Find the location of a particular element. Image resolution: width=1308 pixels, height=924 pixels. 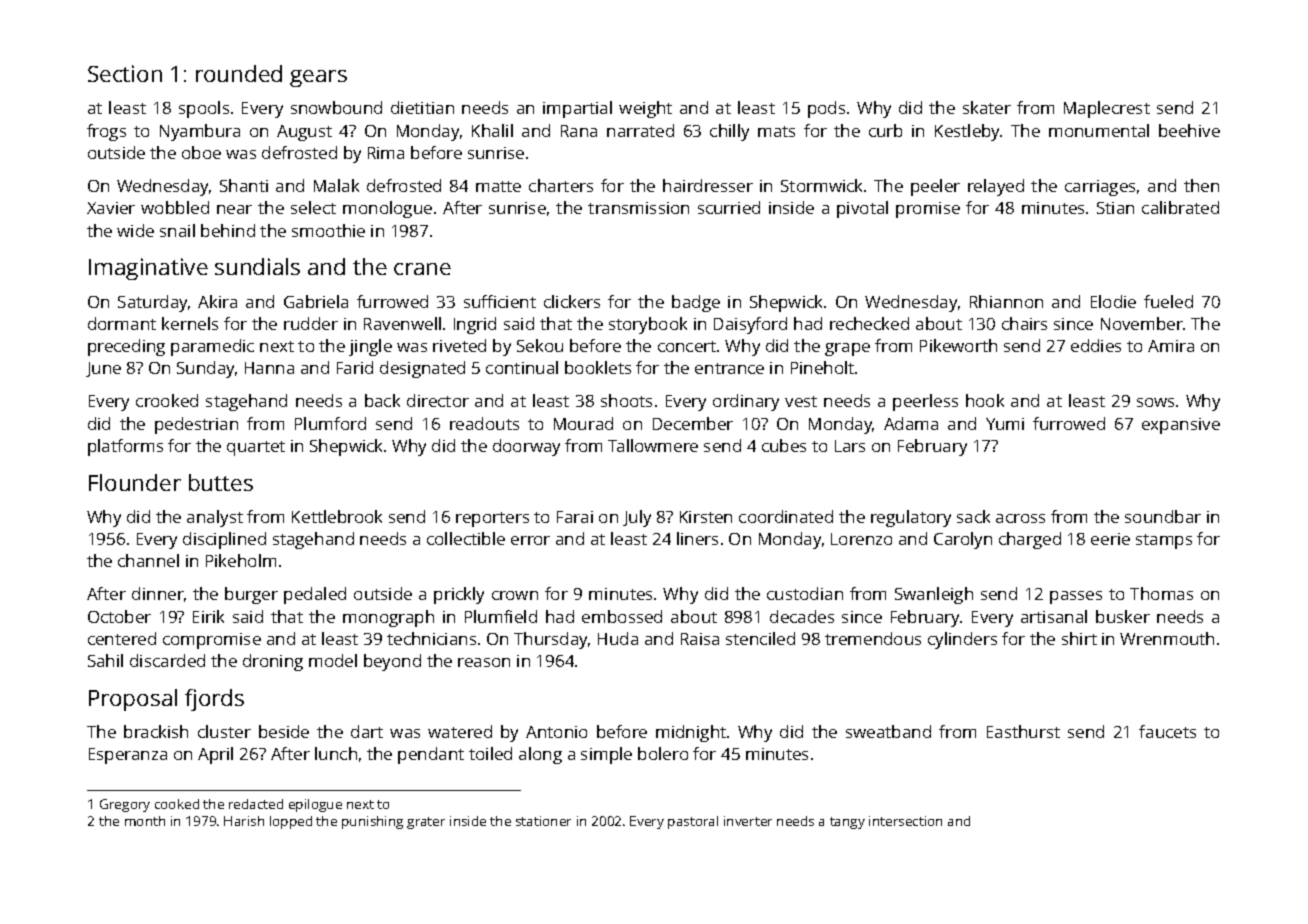

pods is located at coordinates (826, 109).
